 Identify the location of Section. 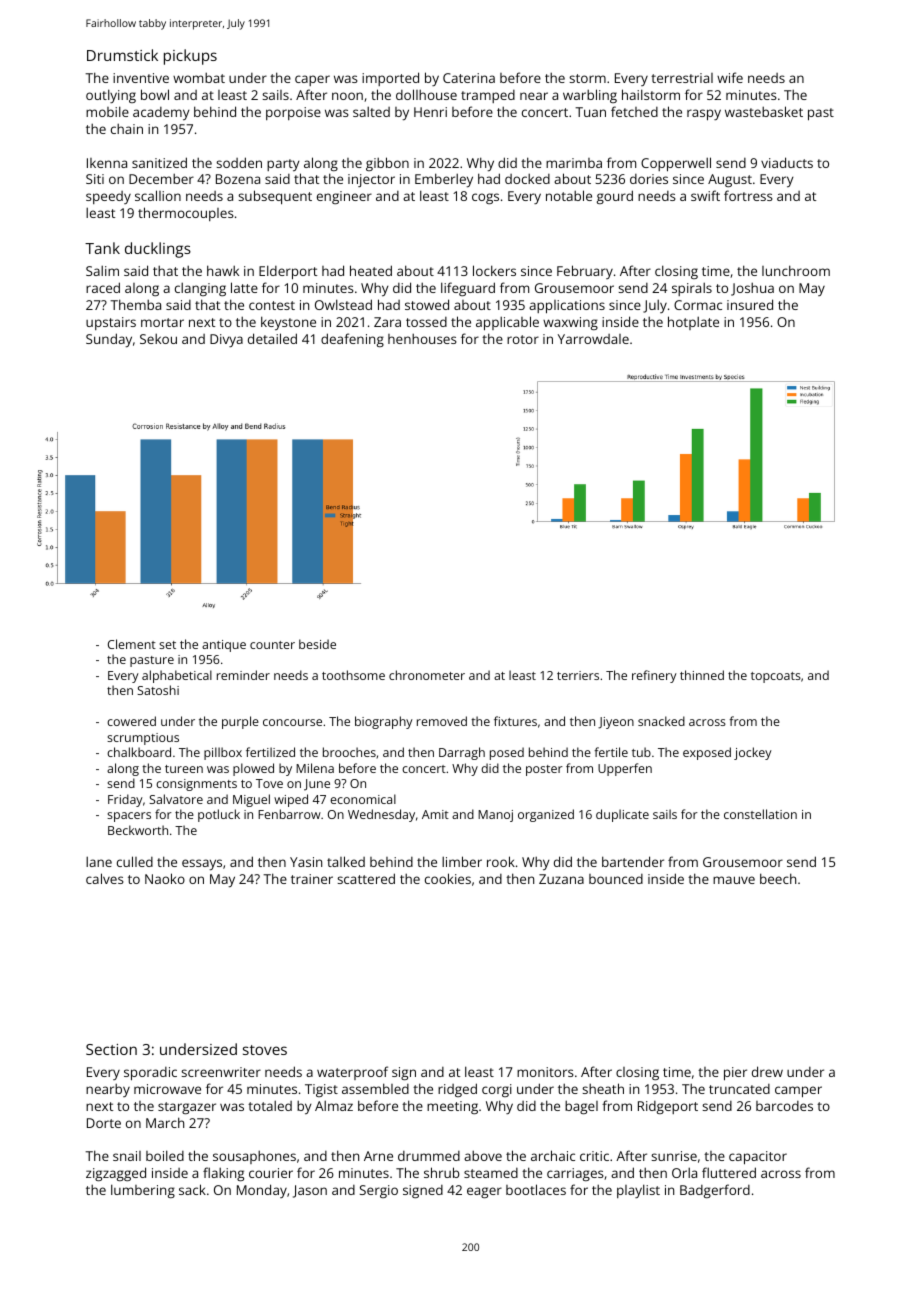
(111, 1049).
